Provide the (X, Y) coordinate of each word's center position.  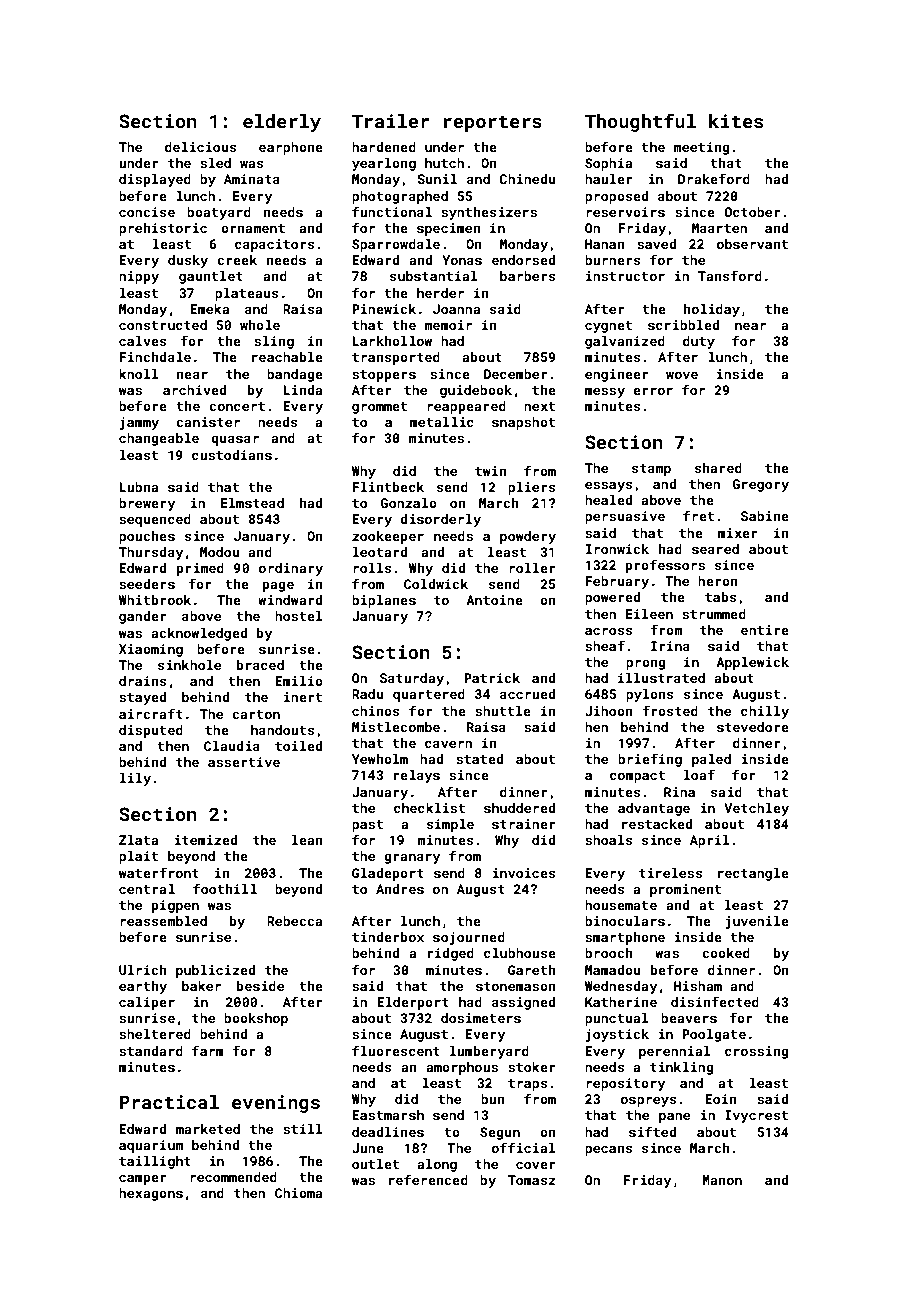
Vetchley (756, 809)
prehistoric (163, 229)
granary (412, 858)
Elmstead (252, 503)
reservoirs (625, 212)
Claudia (232, 746)
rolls (372, 568)
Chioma (298, 1193)
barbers (528, 276)
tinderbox (388, 937)
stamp (651, 470)
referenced (428, 1179)
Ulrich (143, 970)
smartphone (625, 938)
